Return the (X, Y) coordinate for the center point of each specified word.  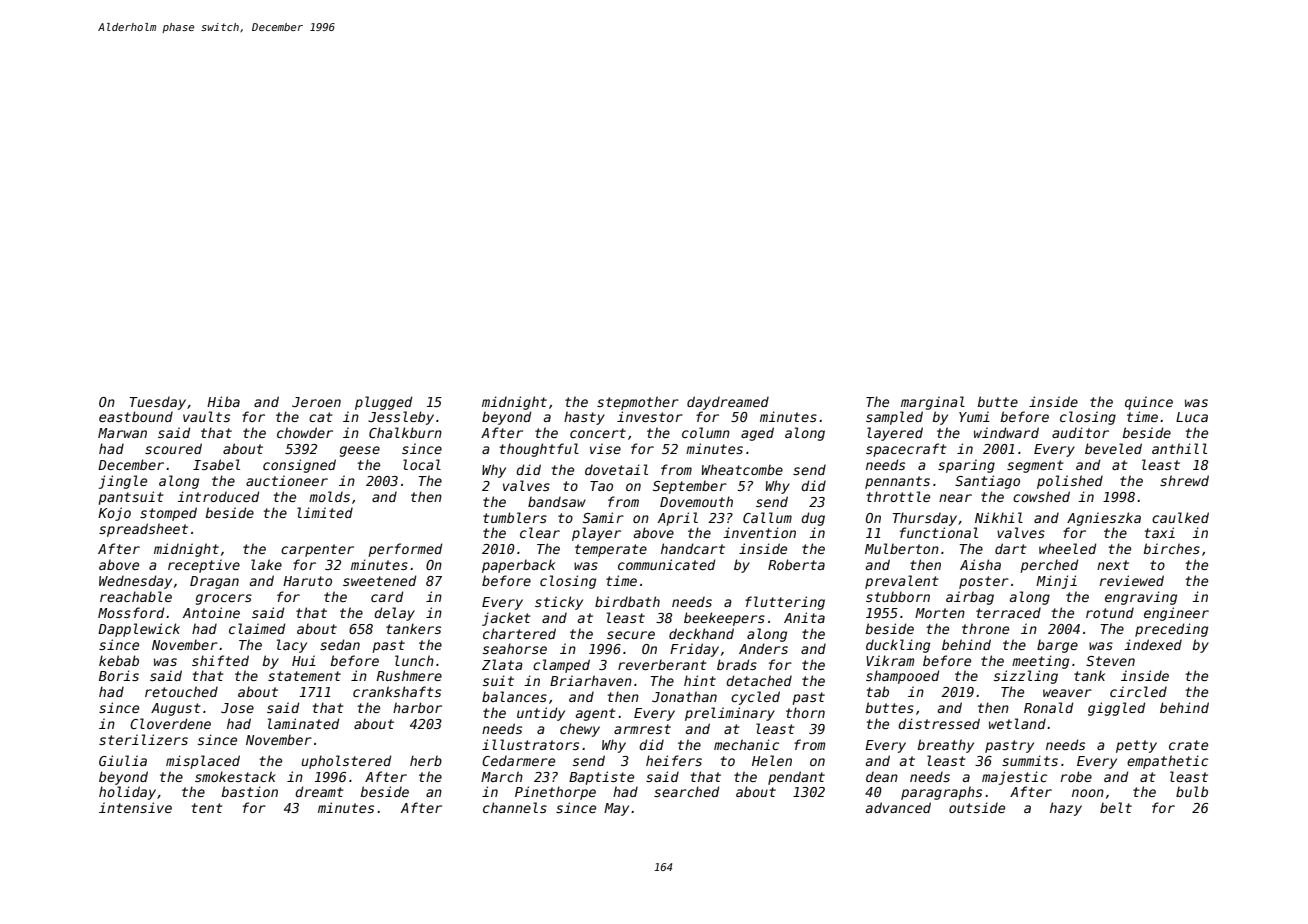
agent (596, 714)
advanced (898, 807)
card (387, 596)
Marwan (122, 433)
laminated (303, 723)
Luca (1192, 417)
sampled (894, 418)
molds (329, 496)
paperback (518, 566)
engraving (1141, 598)
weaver (1067, 693)
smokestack (235, 776)
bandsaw (557, 501)
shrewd (1184, 480)
